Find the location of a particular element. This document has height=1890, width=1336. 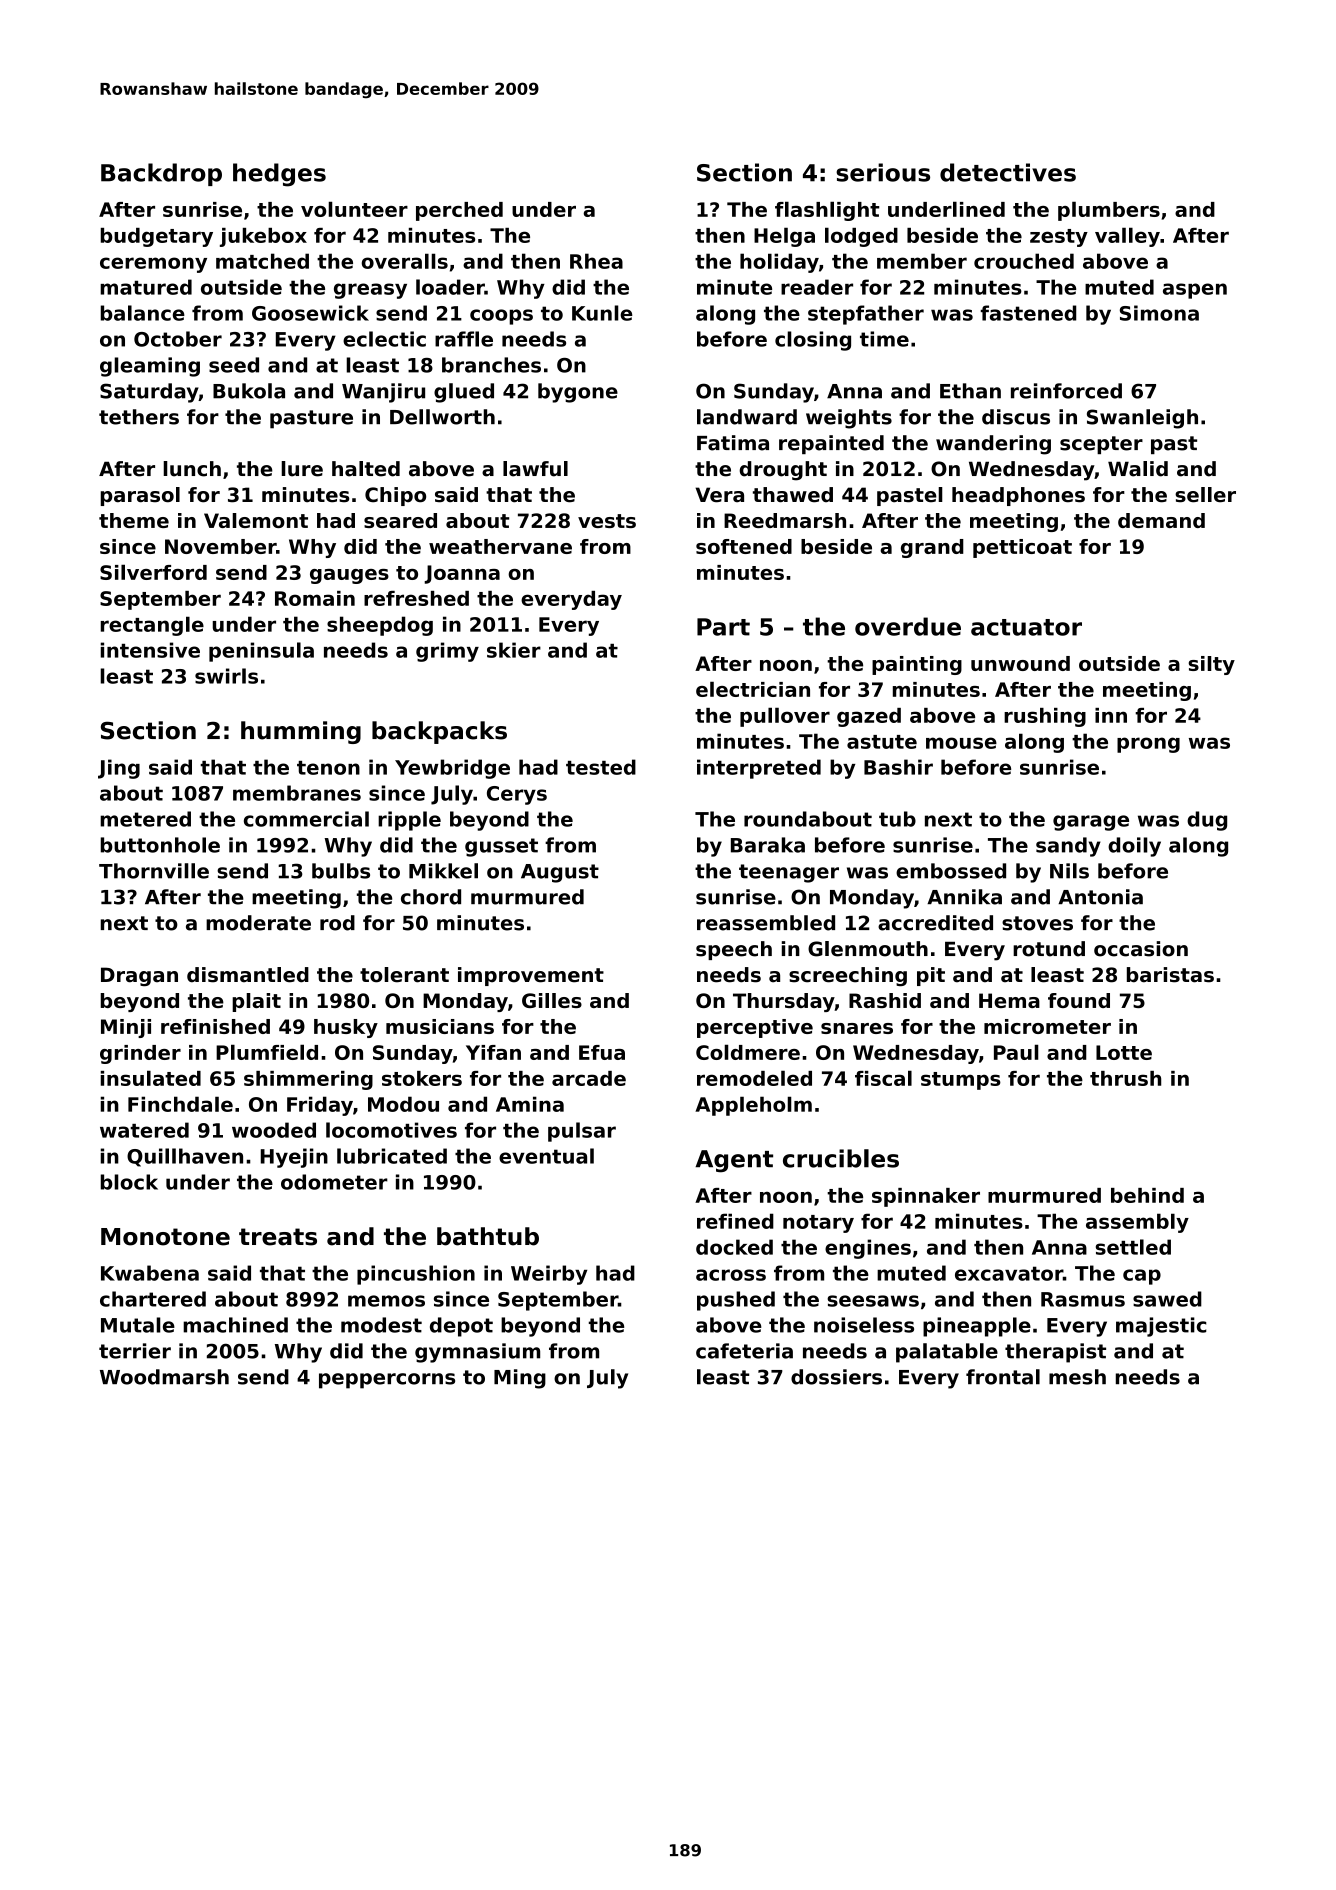

landward is located at coordinates (747, 417).
